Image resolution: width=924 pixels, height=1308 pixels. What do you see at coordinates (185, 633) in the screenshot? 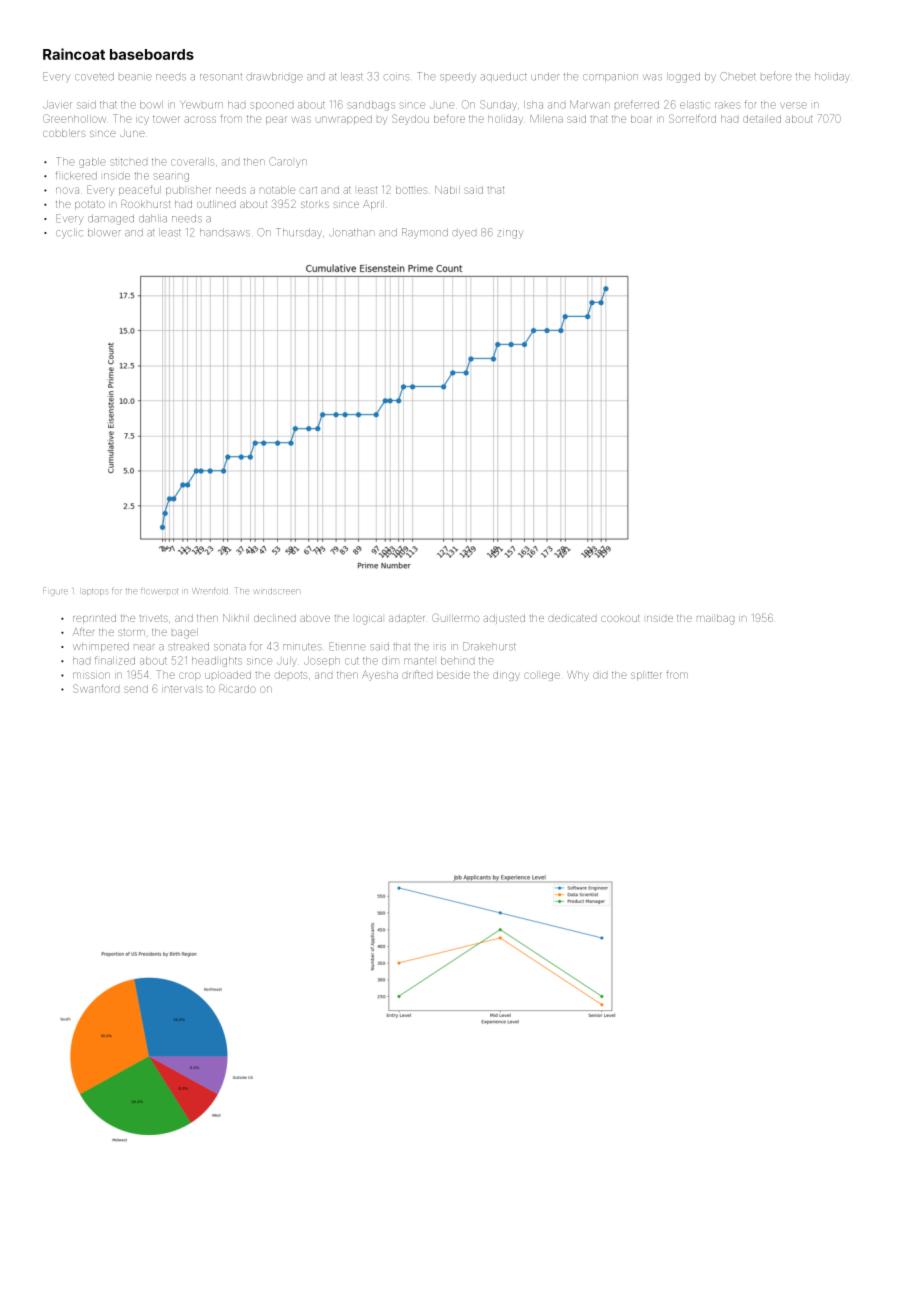
I see `bagel` at bounding box center [185, 633].
